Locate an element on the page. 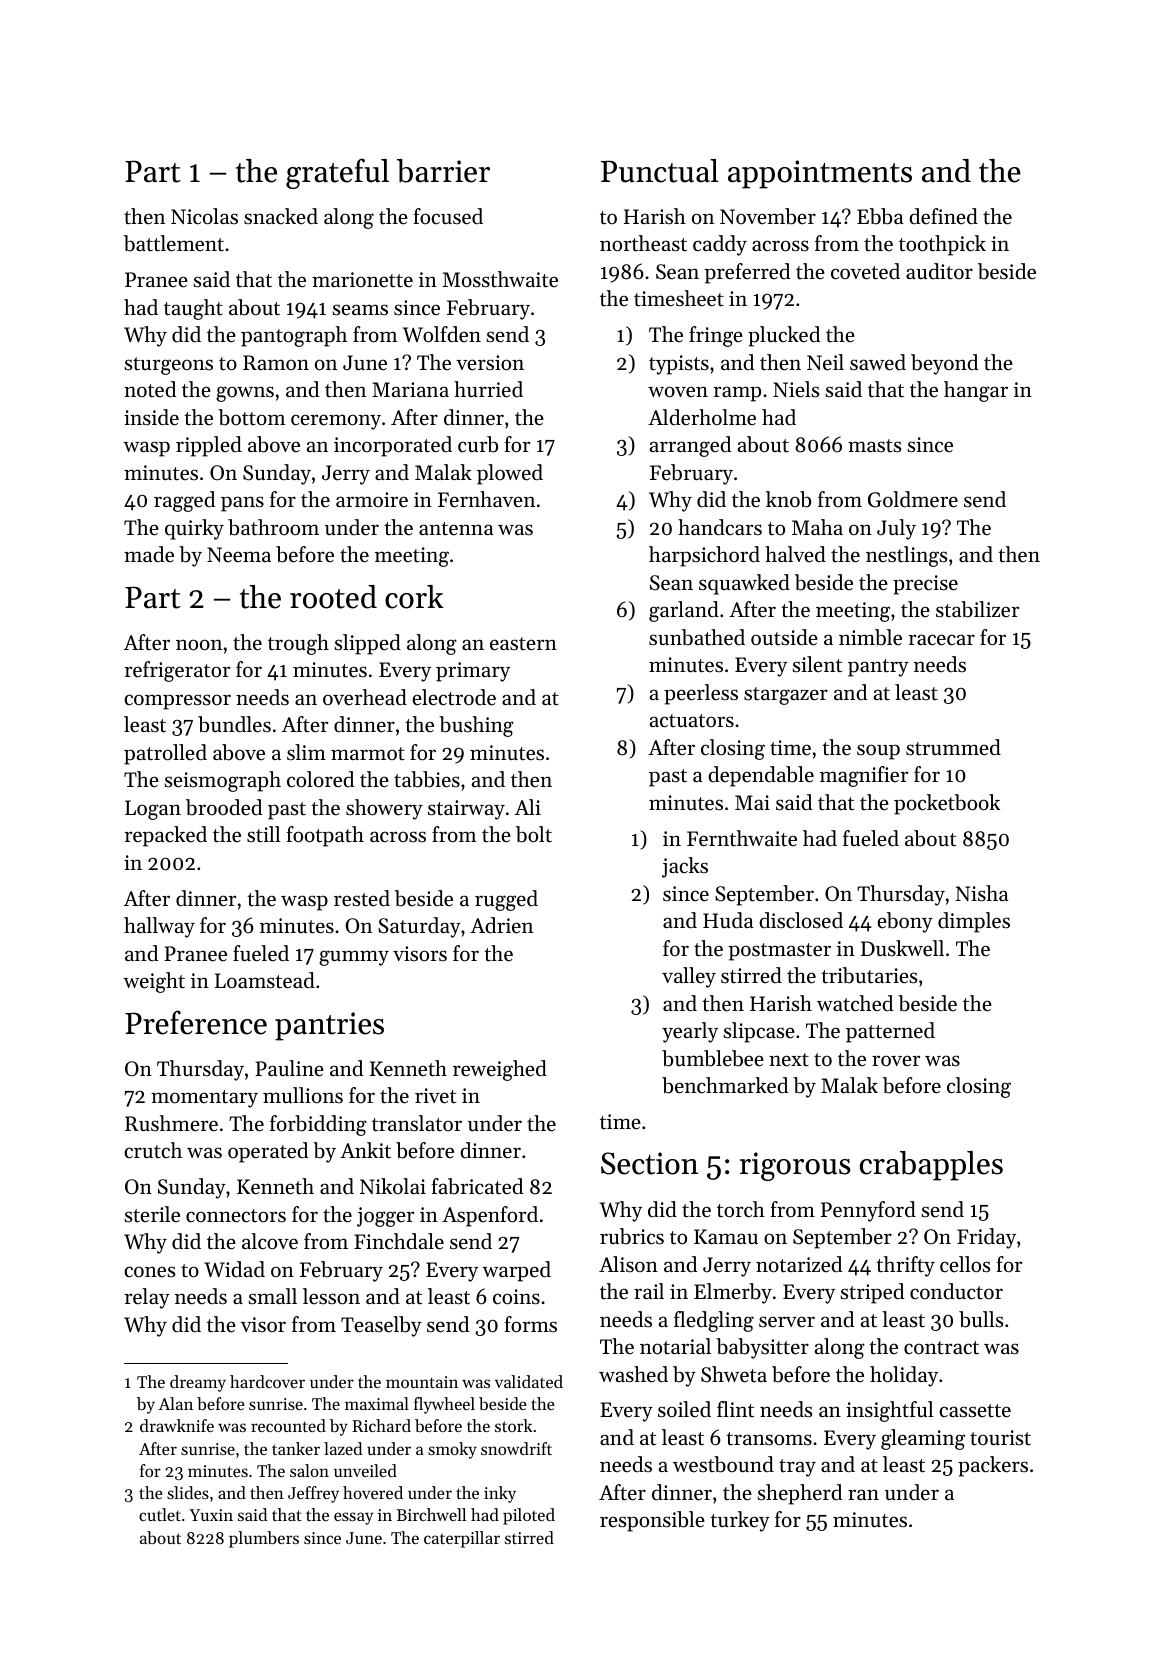 This document has width=1165, height=1654. coins is located at coordinates (516, 1297).
